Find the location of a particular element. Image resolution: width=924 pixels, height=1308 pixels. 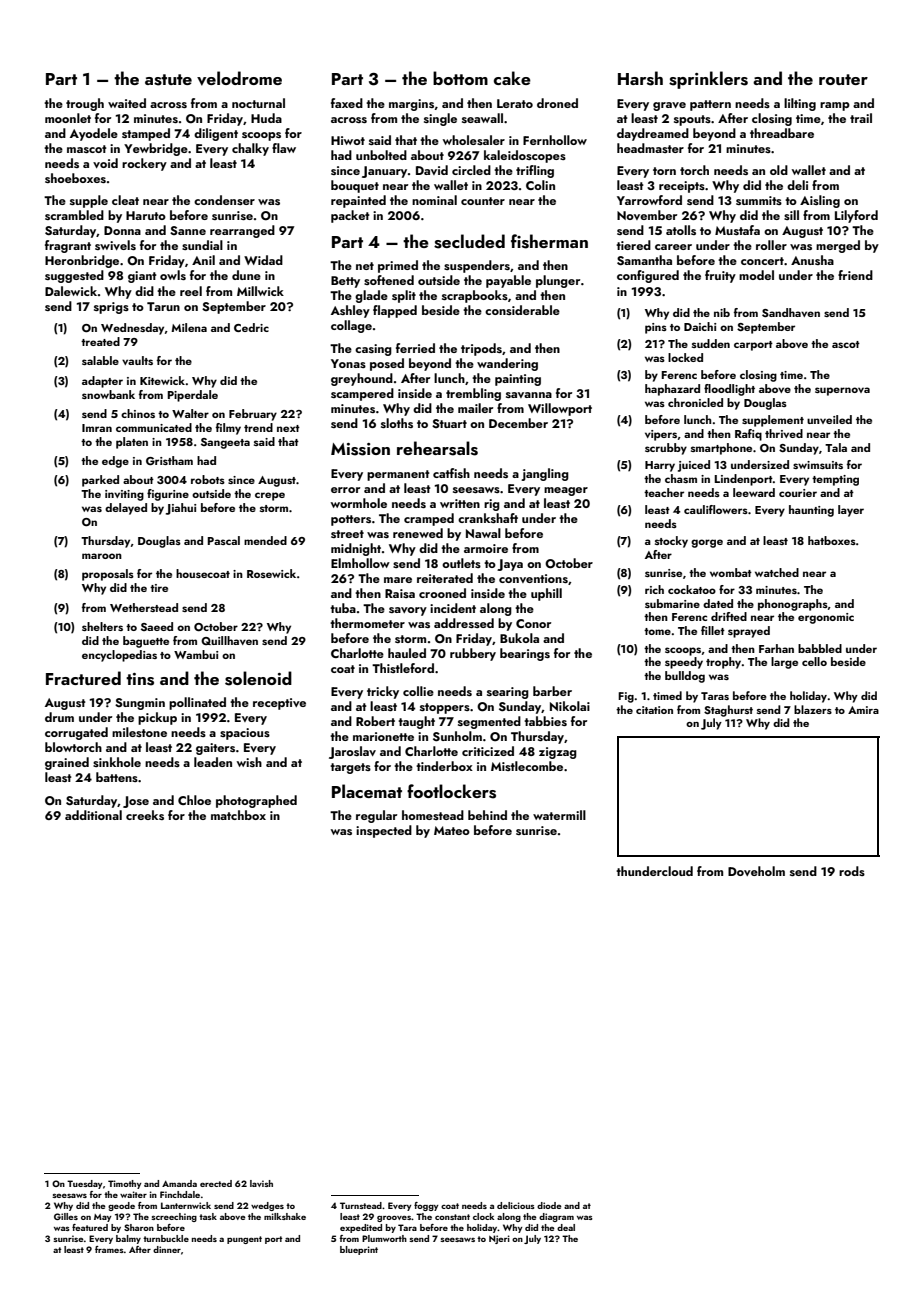

chronicled is located at coordinates (695, 402).
